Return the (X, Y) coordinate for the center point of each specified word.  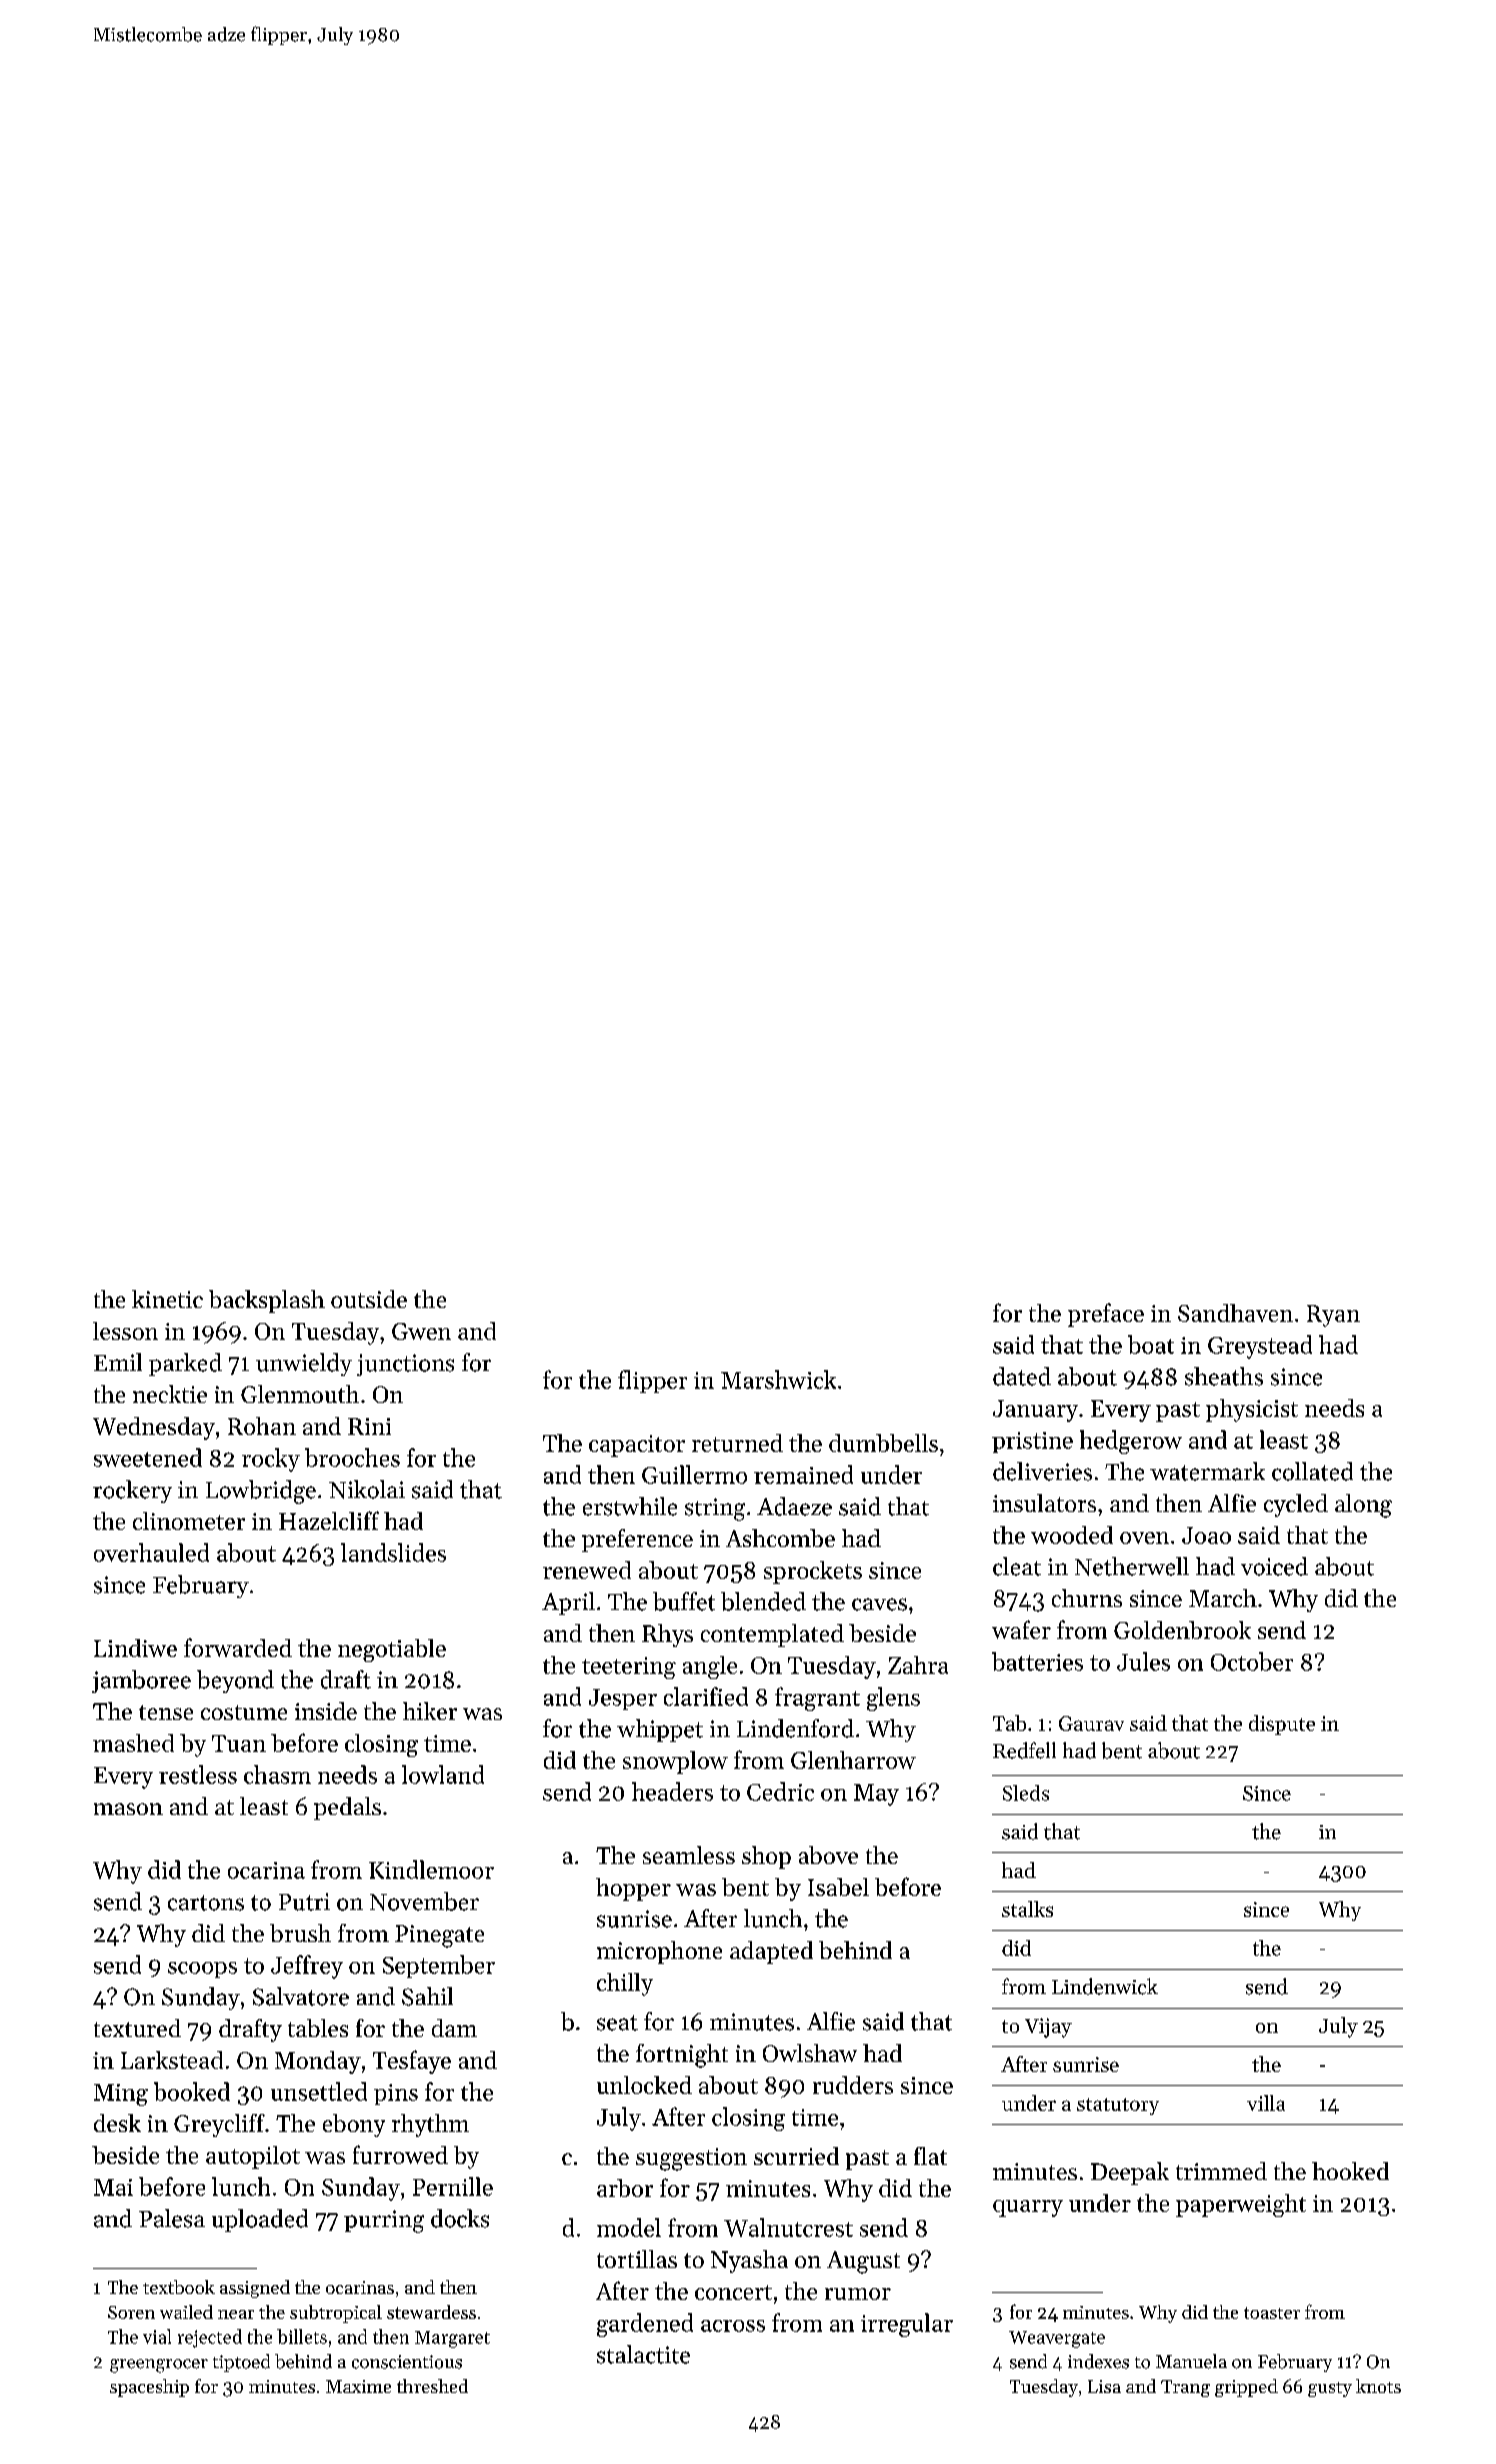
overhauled (151, 1552)
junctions (405, 1365)
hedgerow (1131, 1442)
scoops (202, 1970)
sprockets (813, 1572)
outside (369, 1299)
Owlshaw (810, 2053)
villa (1266, 2103)
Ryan (1333, 1316)
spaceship (149, 2388)
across (733, 2326)
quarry (1028, 2208)
